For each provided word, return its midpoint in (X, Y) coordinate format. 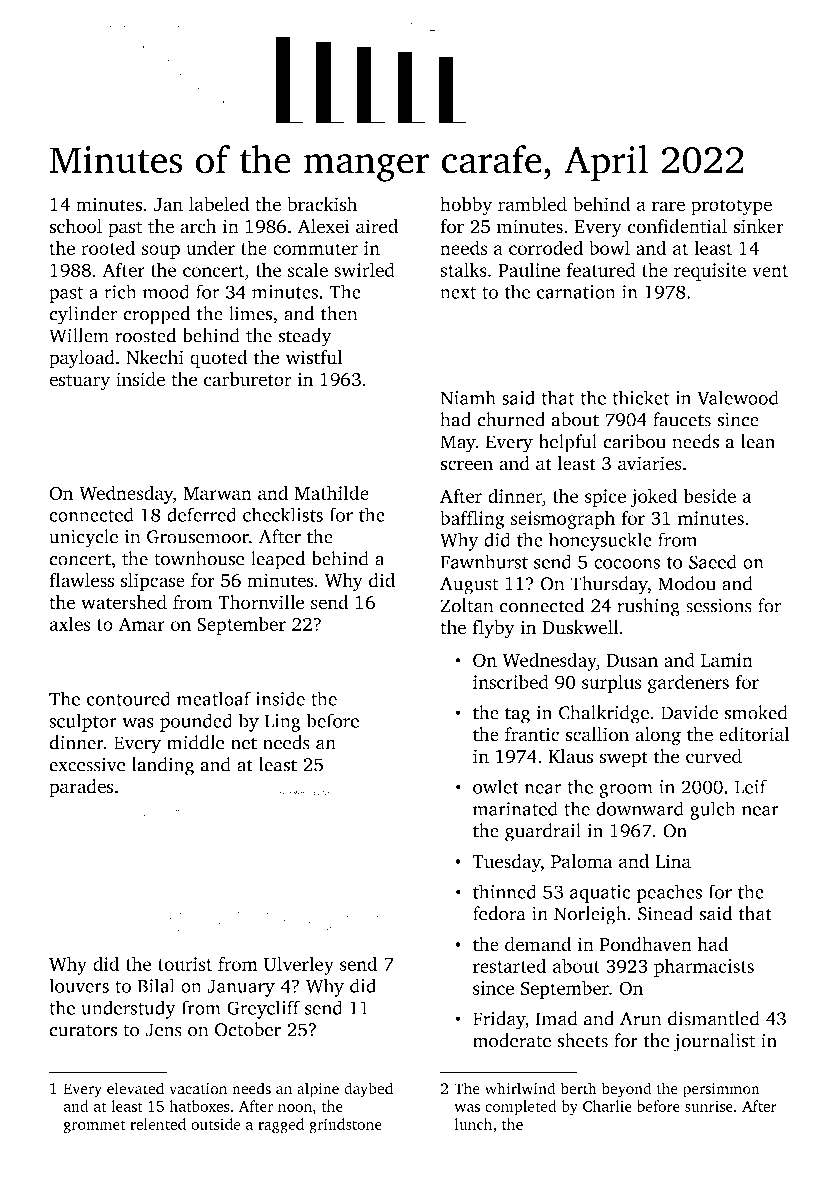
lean (758, 441)
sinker (758, 226)
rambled (532, 204)
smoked (756, 712)
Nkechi (155, 357)
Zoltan (467, 605)
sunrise (709, 1106)
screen (466, 465)
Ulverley (299, 966)
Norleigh (590, 915)
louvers (79, 985)
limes (251, 313)
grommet (94, 1127)
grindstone (345, 1126)
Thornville (261, 602)
